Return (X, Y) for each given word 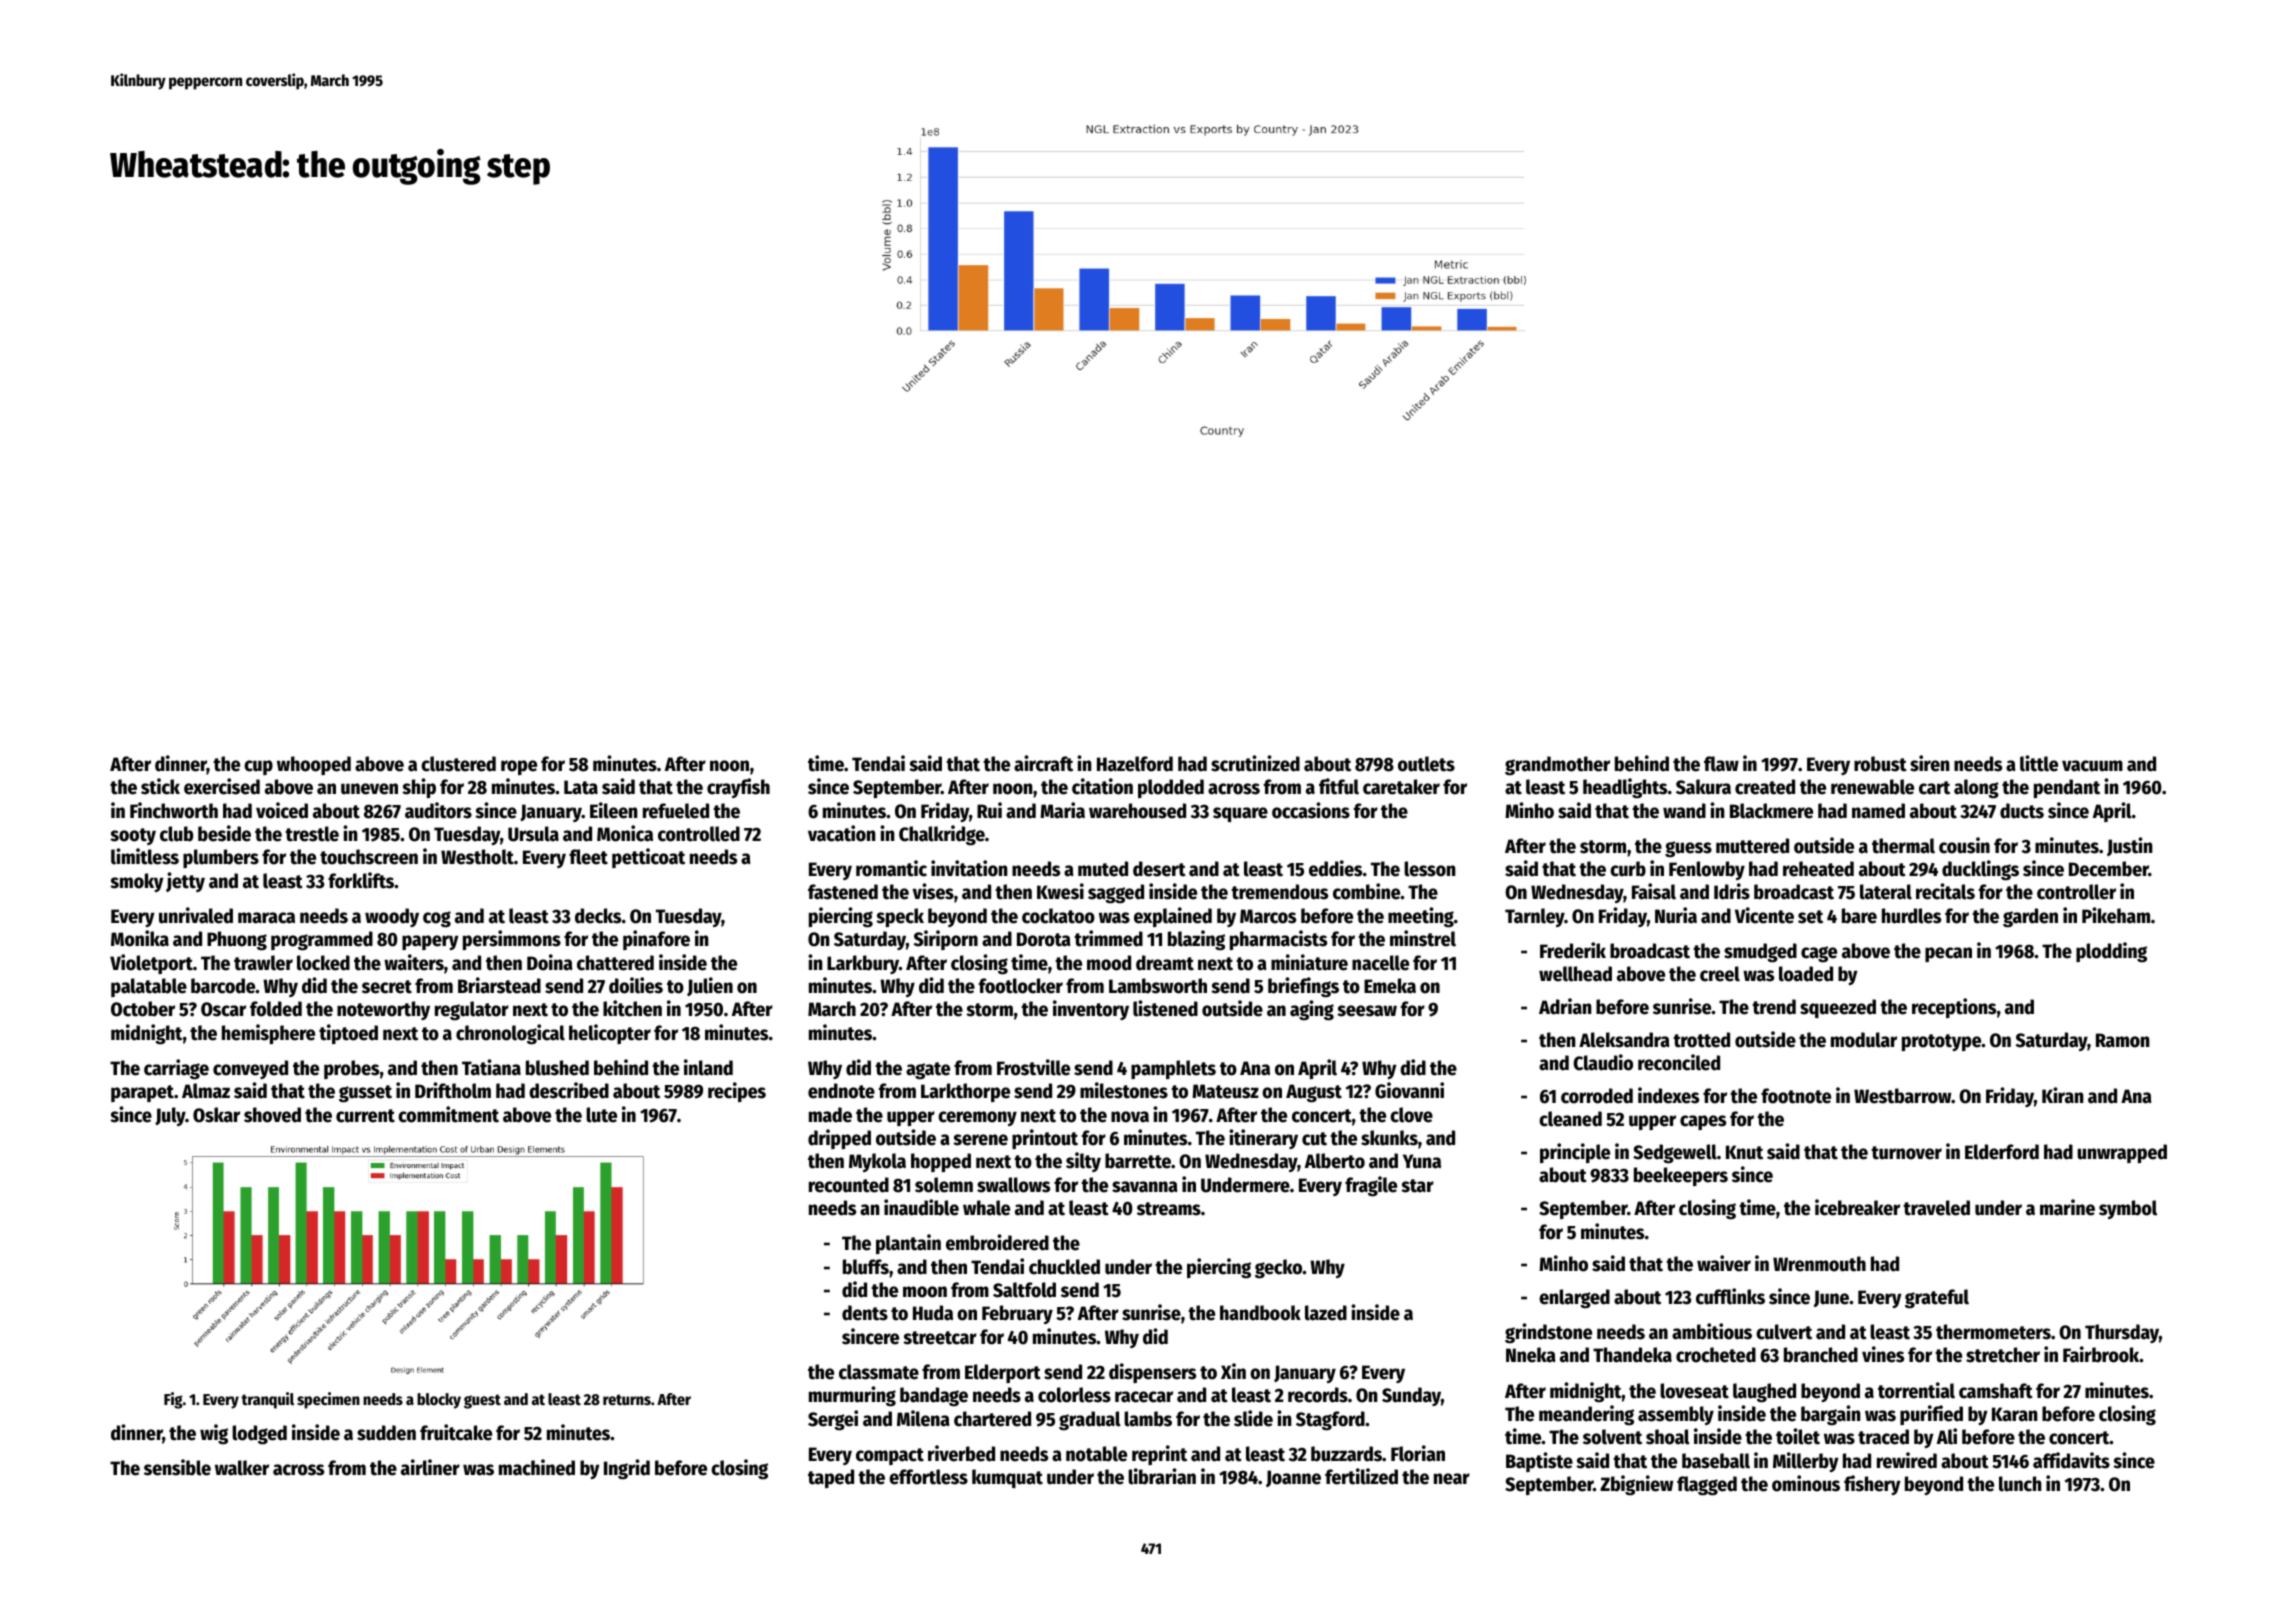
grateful (1937, 1299)
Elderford (2002, 1152)
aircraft (1043, 763)
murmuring (852, 1396)
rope (519, 767)
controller (2076, 892)
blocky (439, 1401)
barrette (1138, 1161)
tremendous (1279, 892)
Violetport (151, 964)
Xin (1233, 1371)
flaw (1721, 764)
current (365, 1116)
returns (627, 1400)
